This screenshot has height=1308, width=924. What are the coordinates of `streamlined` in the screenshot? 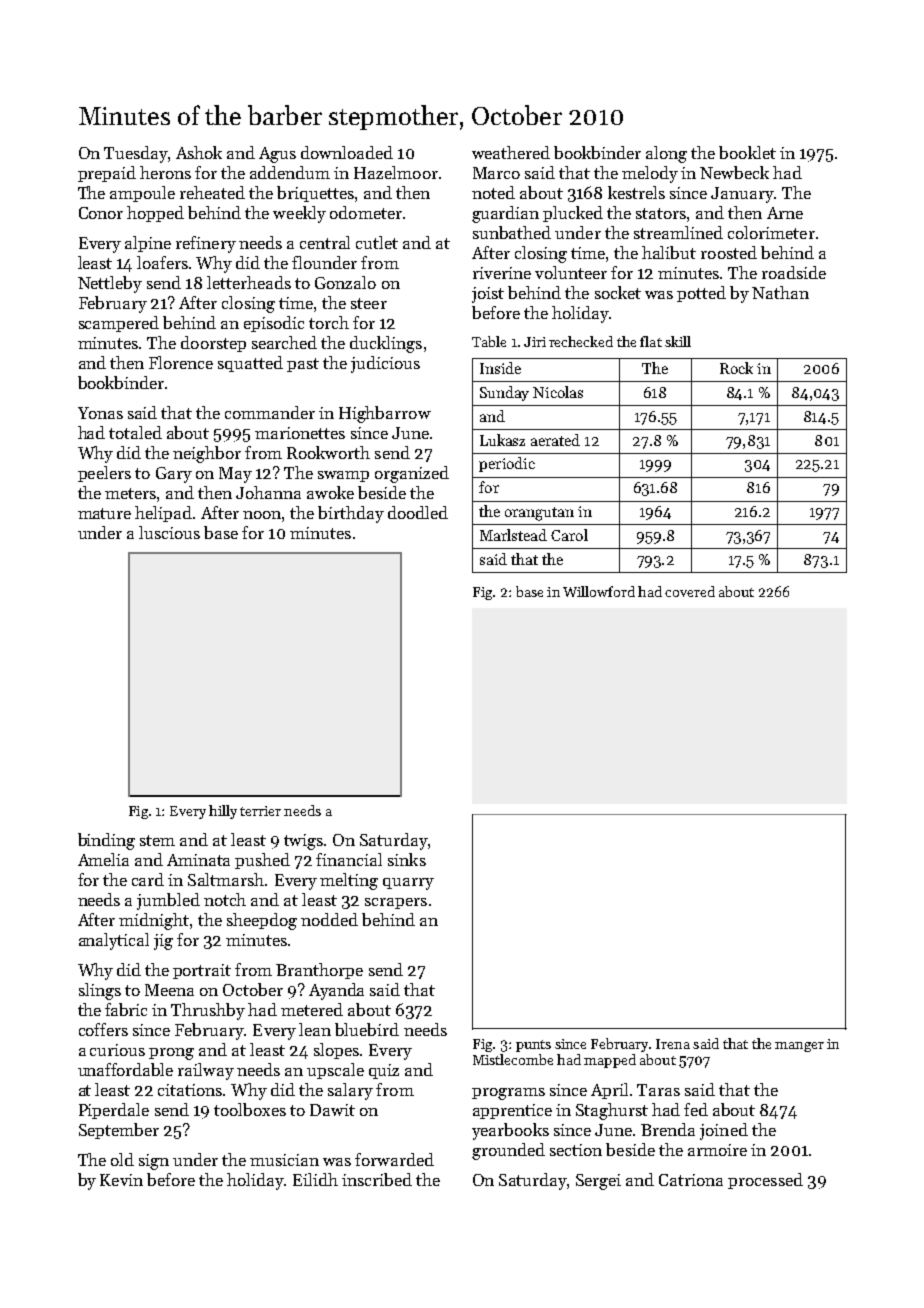 It's located at (678, 232).
